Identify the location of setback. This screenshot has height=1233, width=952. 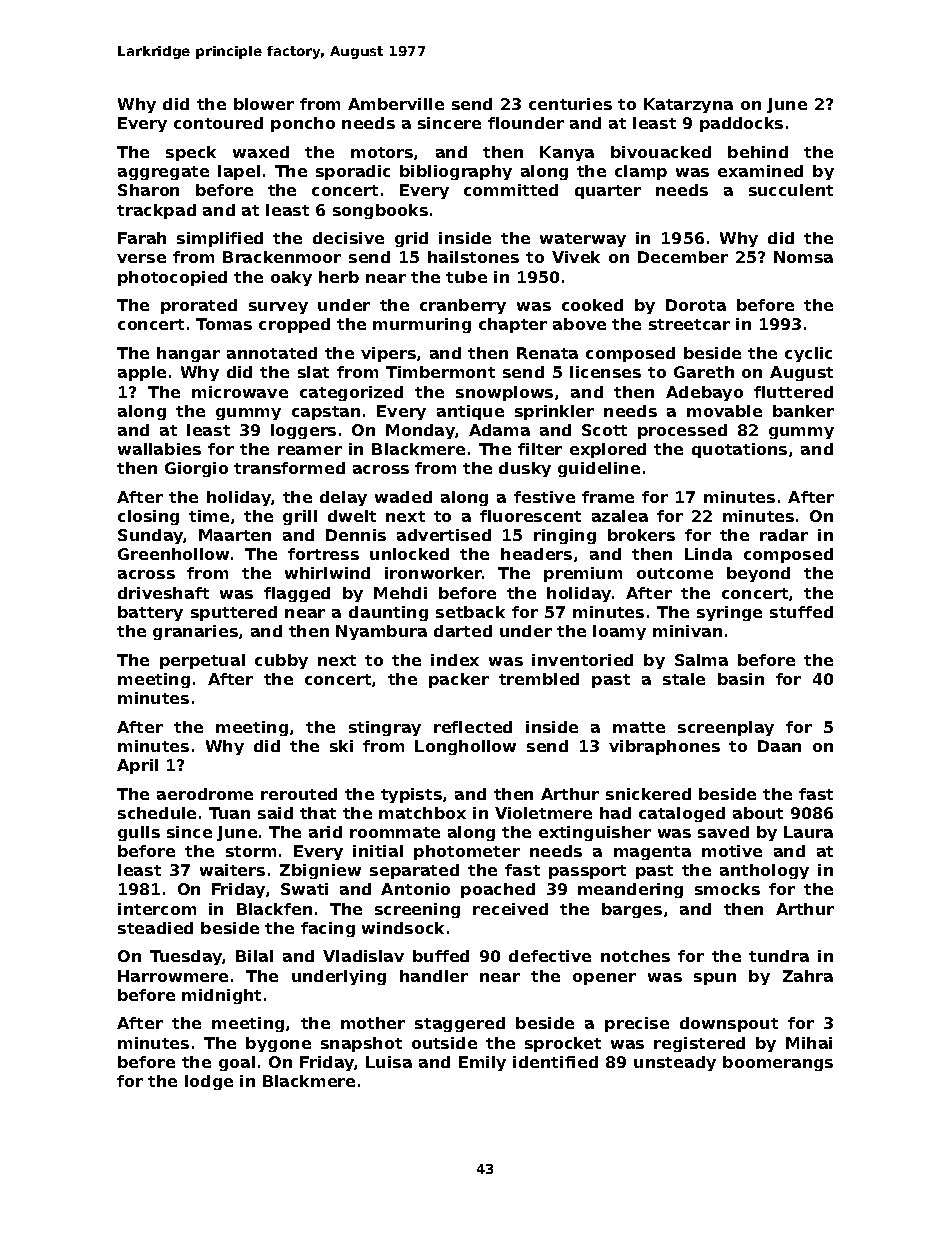
(470, 612).
